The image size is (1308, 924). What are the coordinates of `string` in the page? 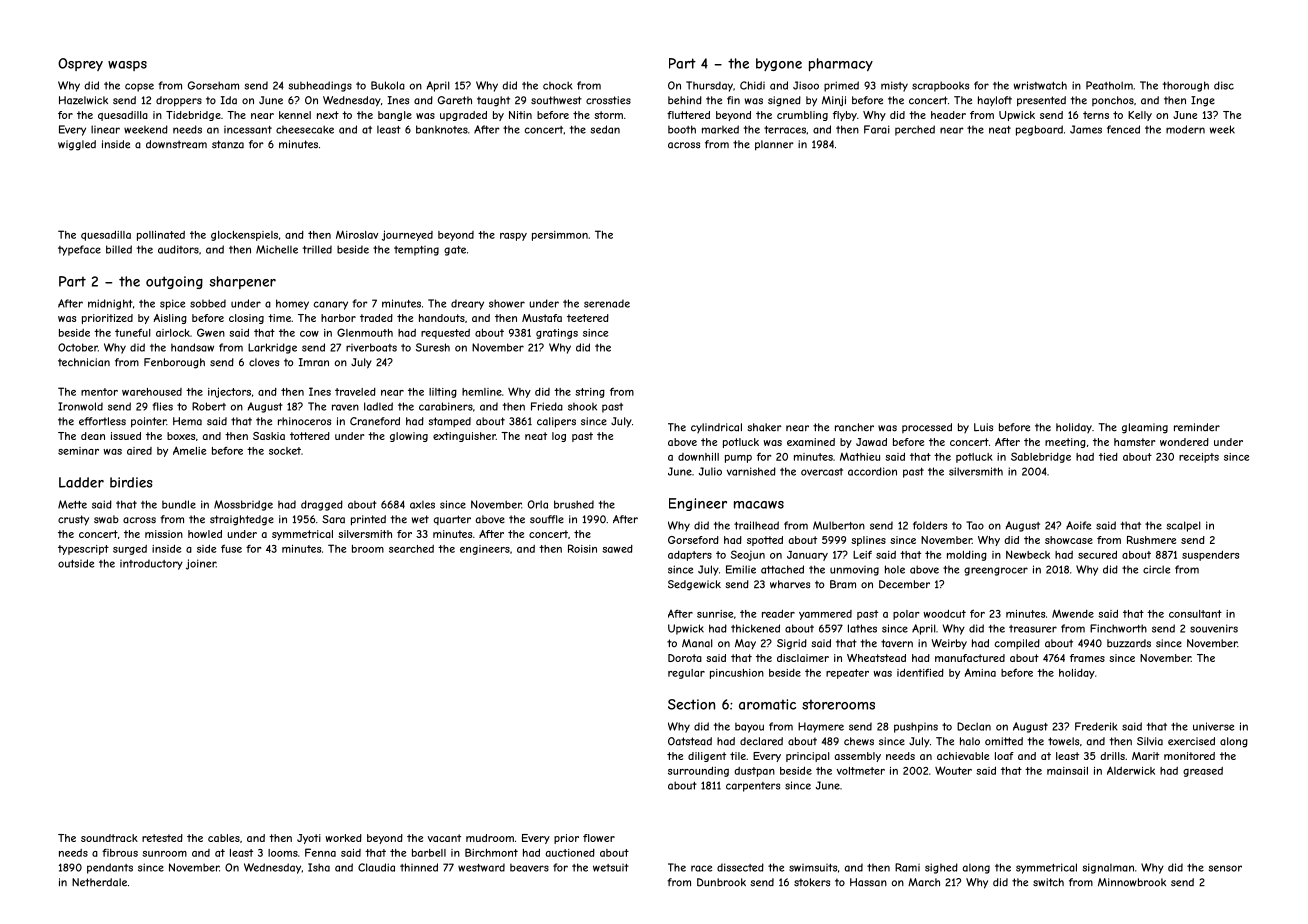 It's located at (590, 393).
